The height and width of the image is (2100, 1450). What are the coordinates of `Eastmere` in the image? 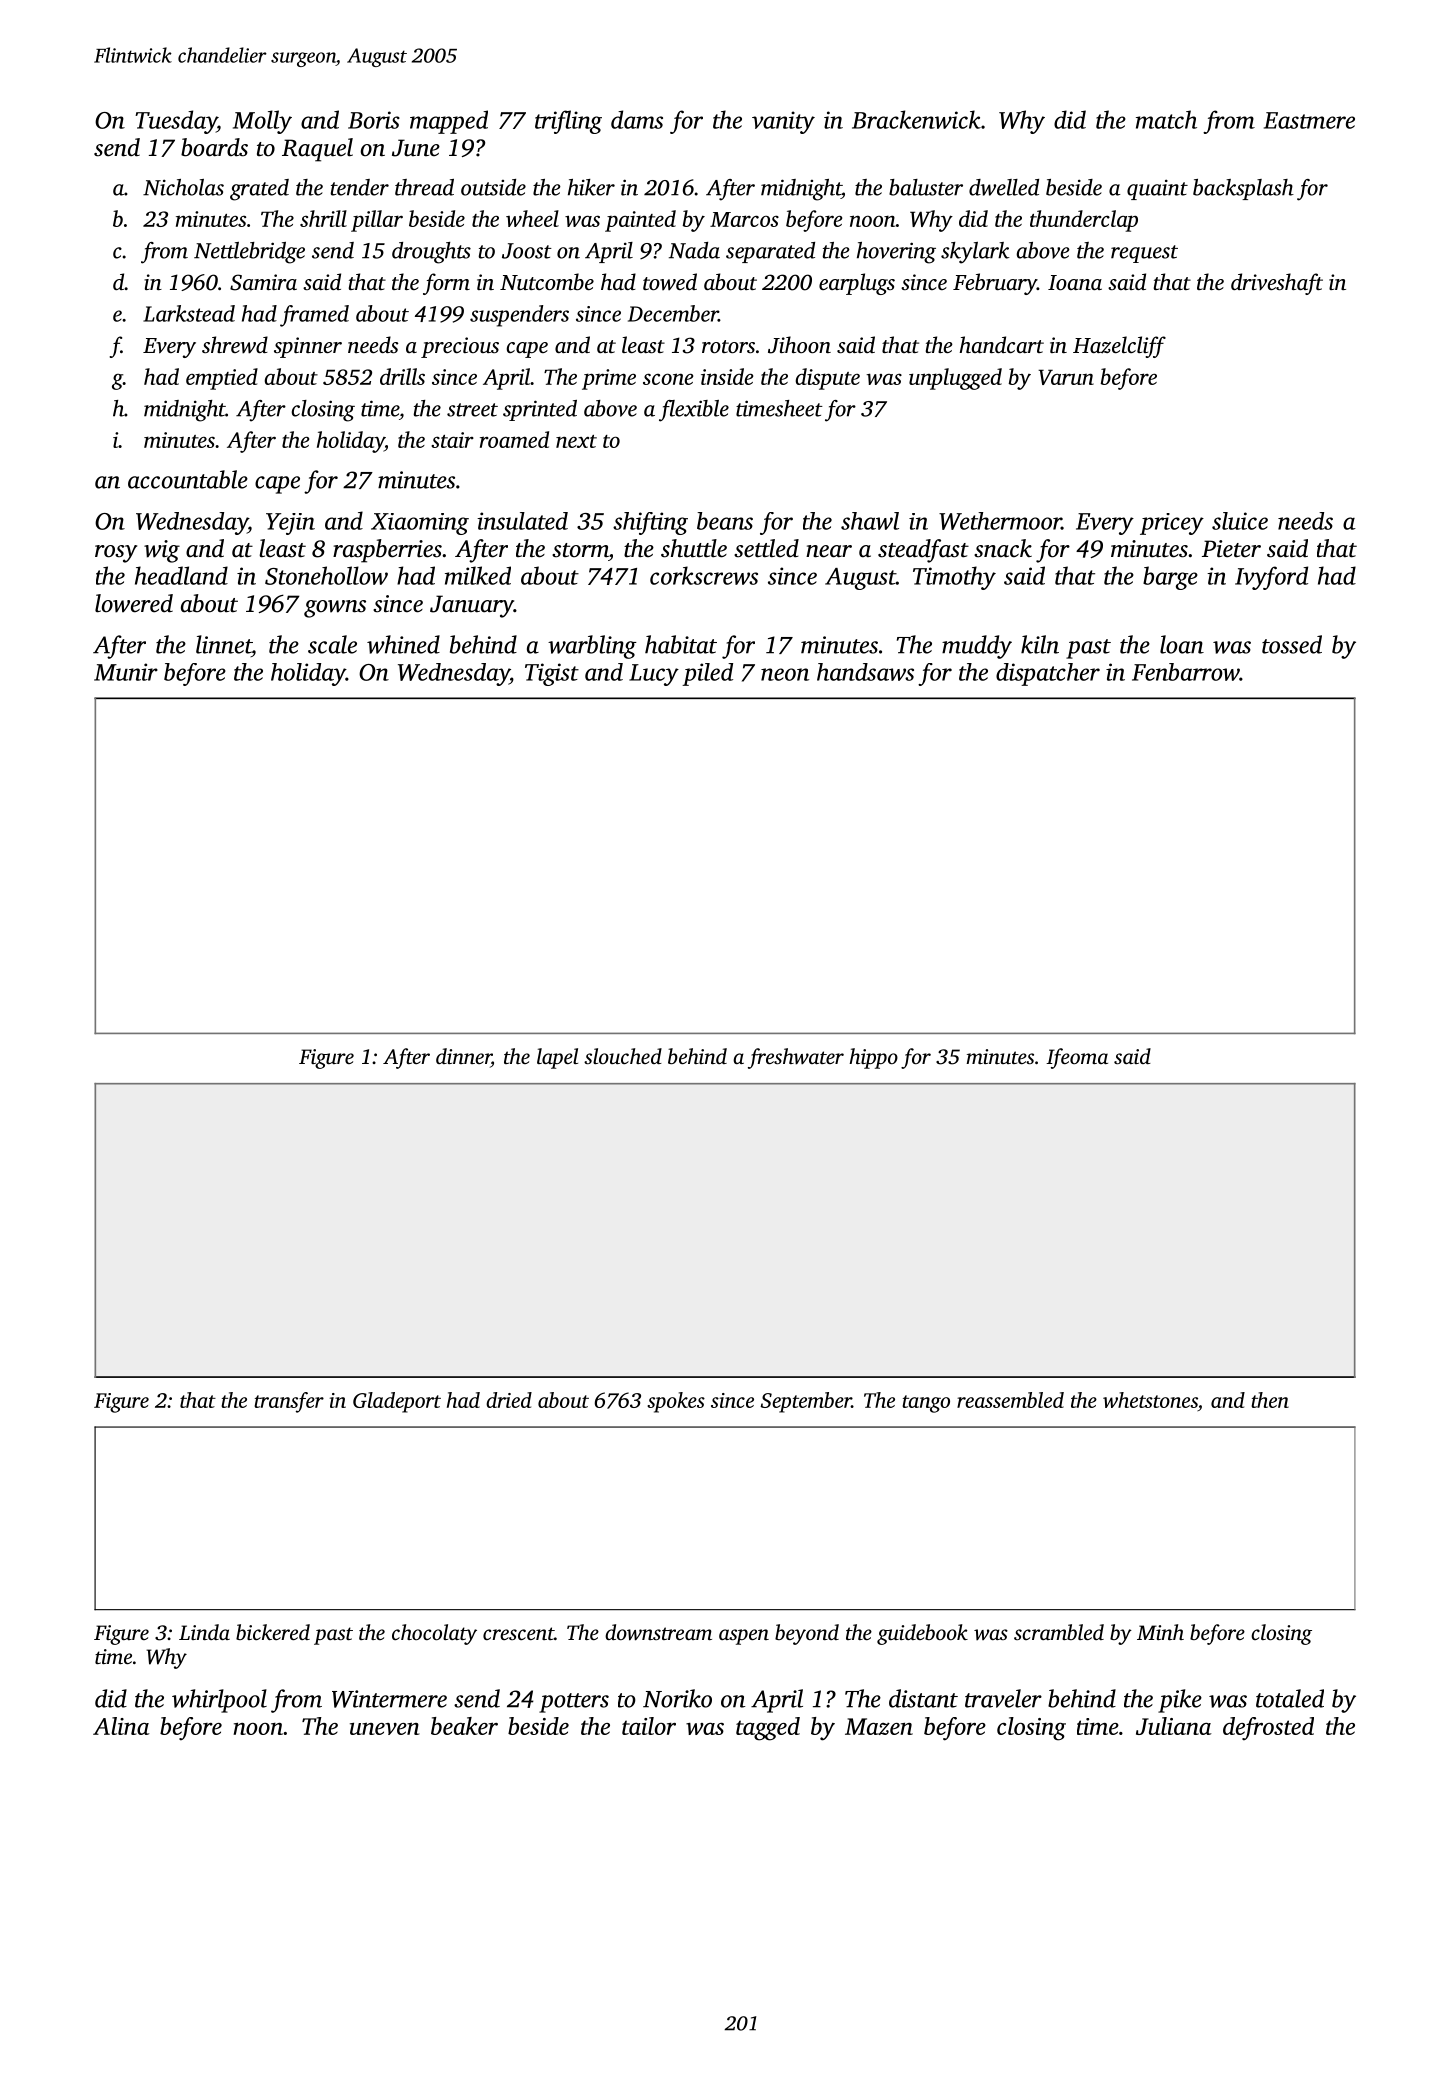 It's located at (1309, 120).
